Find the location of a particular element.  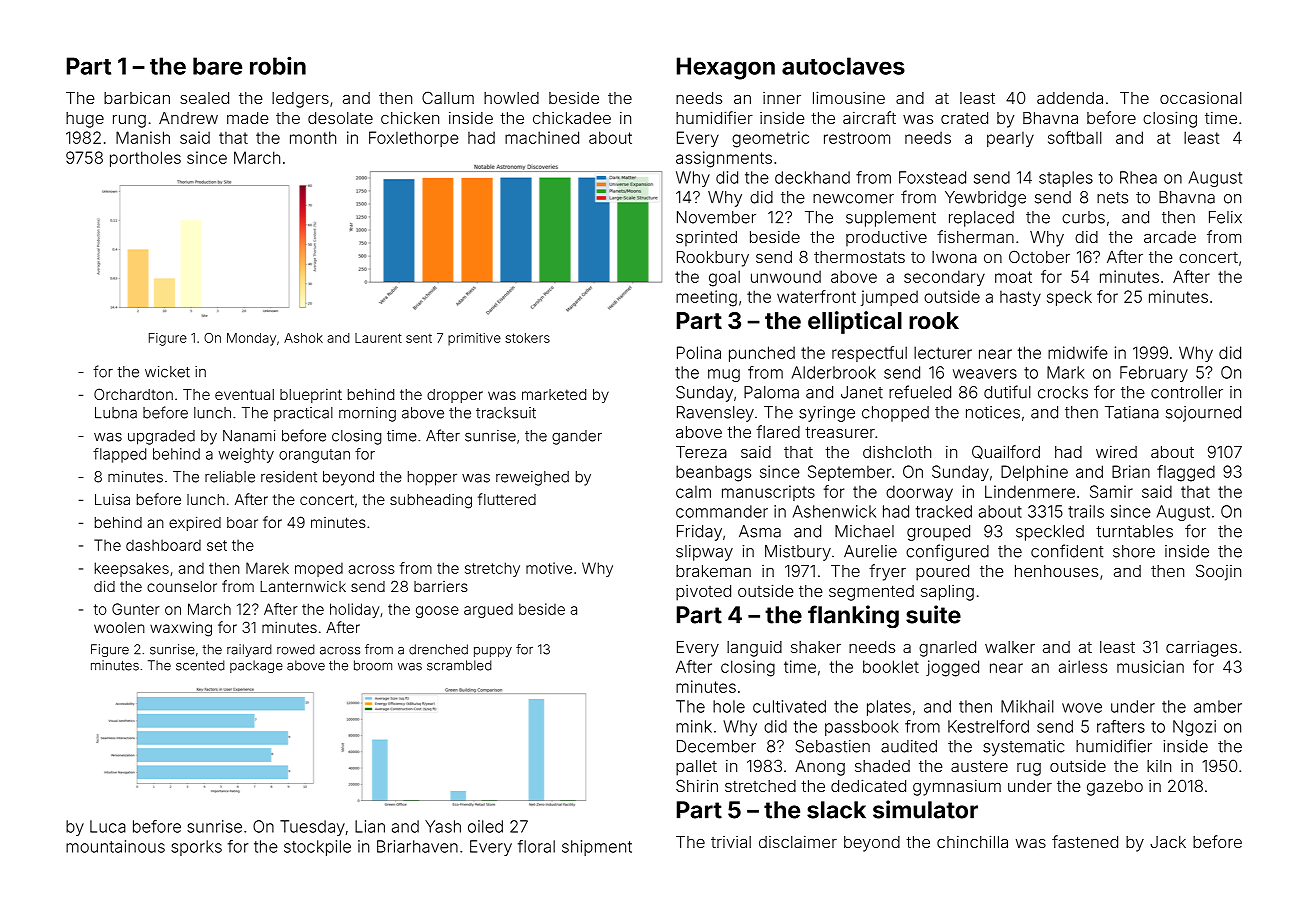

fisherman is located at coordinates (975, 236).
